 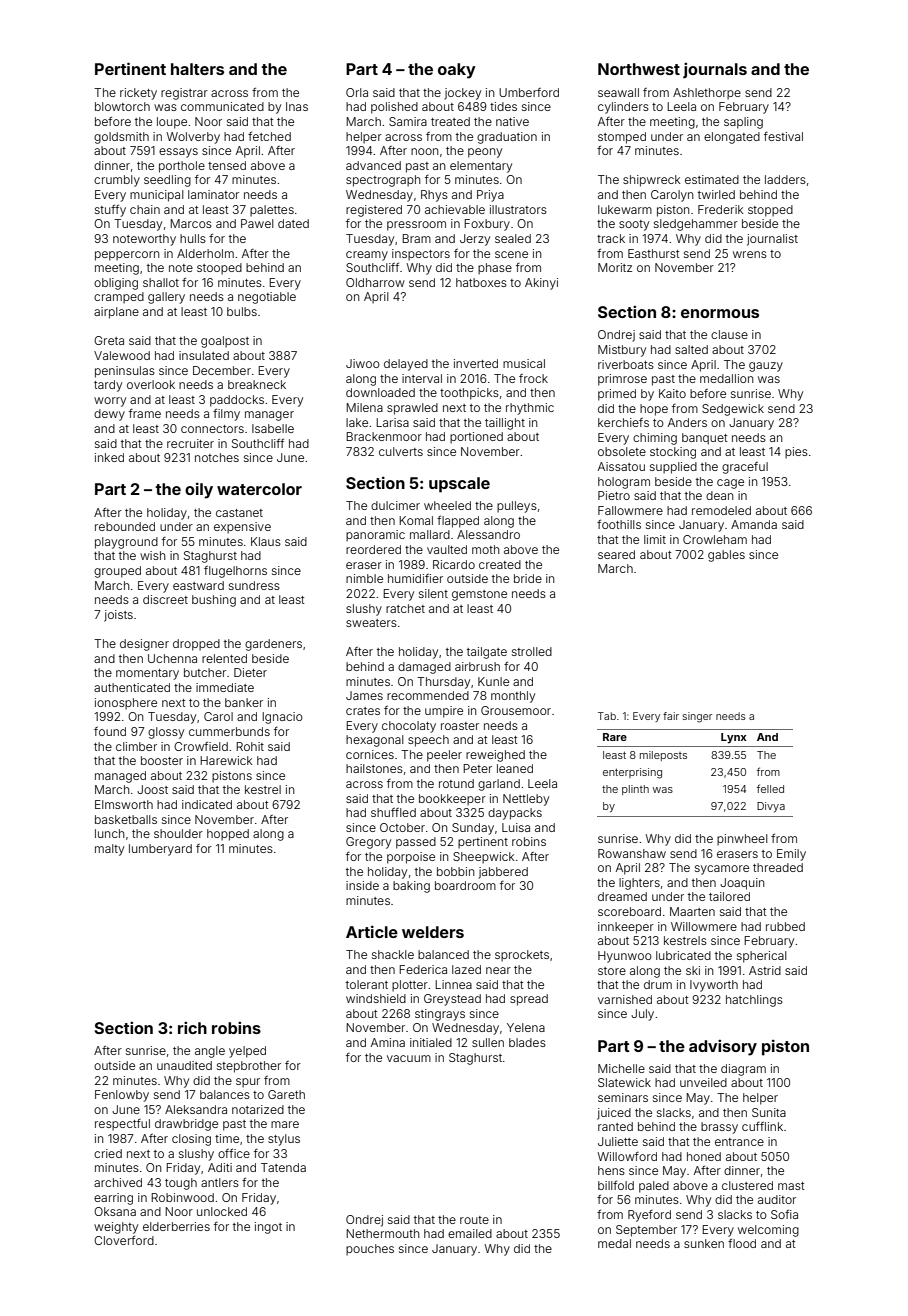 What do you see at coordinates (109, 457) in the document?
I see `inked` at bounding box center [109, 457].
